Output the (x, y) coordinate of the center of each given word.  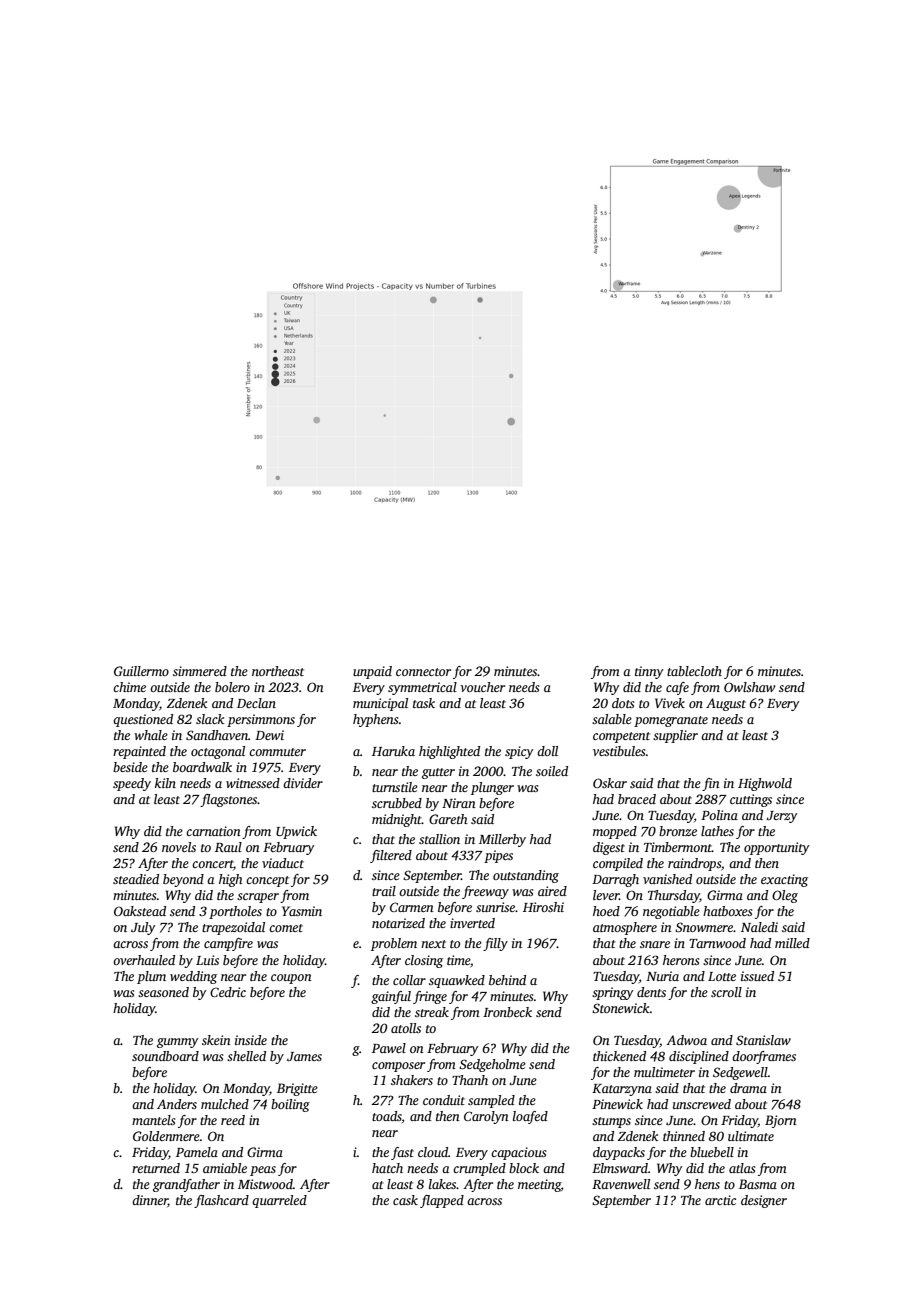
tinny (649, 672)
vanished (667, 879)
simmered (200, 671)
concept (267, 881)
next (433, 944)
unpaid (372, 672)
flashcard (221, 1201)
